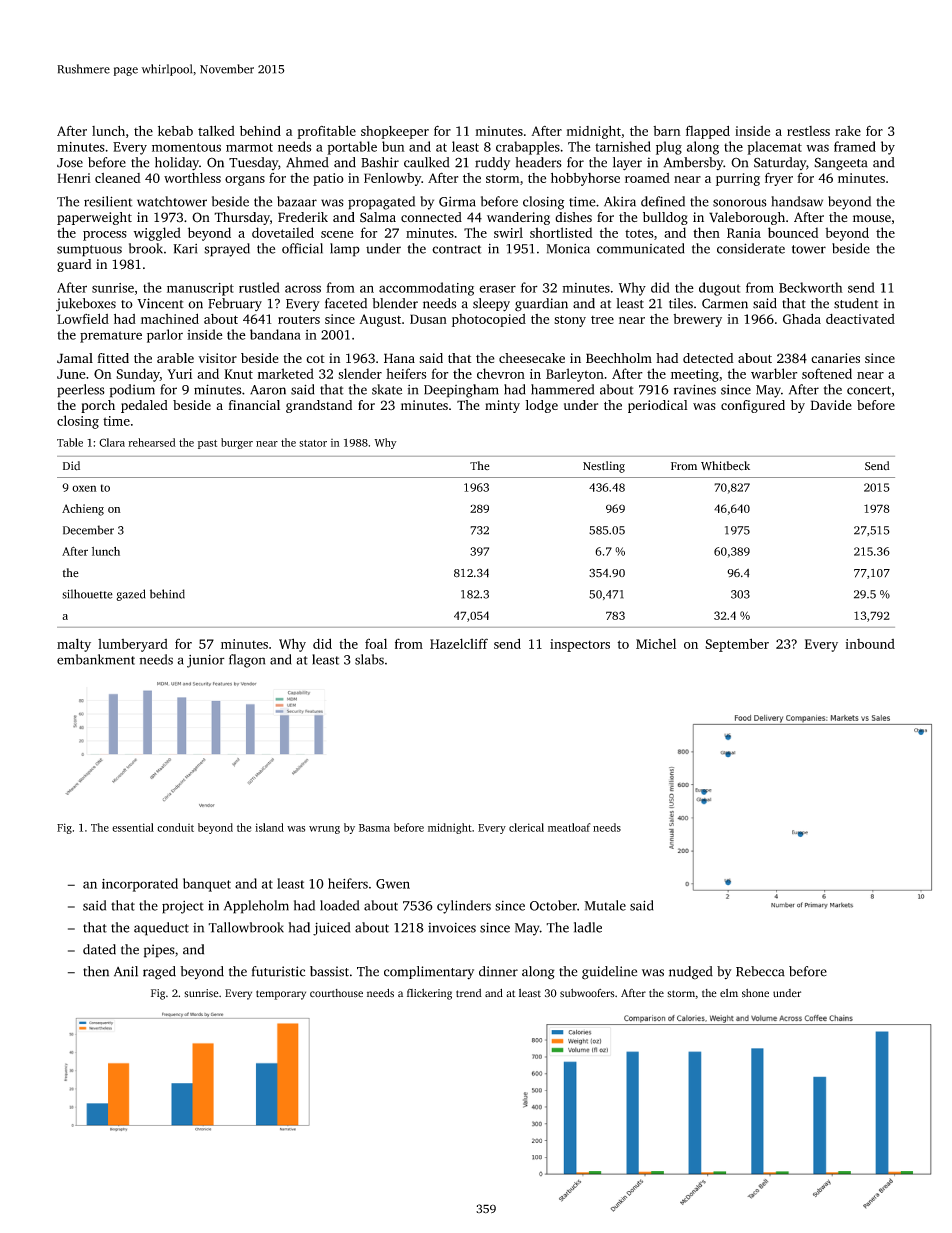 Image resolution: width=952 pixels, height=1233 pixels. Describe the element at coordinates (429, 994) in the screenshot. I see `flickering` at that location.
